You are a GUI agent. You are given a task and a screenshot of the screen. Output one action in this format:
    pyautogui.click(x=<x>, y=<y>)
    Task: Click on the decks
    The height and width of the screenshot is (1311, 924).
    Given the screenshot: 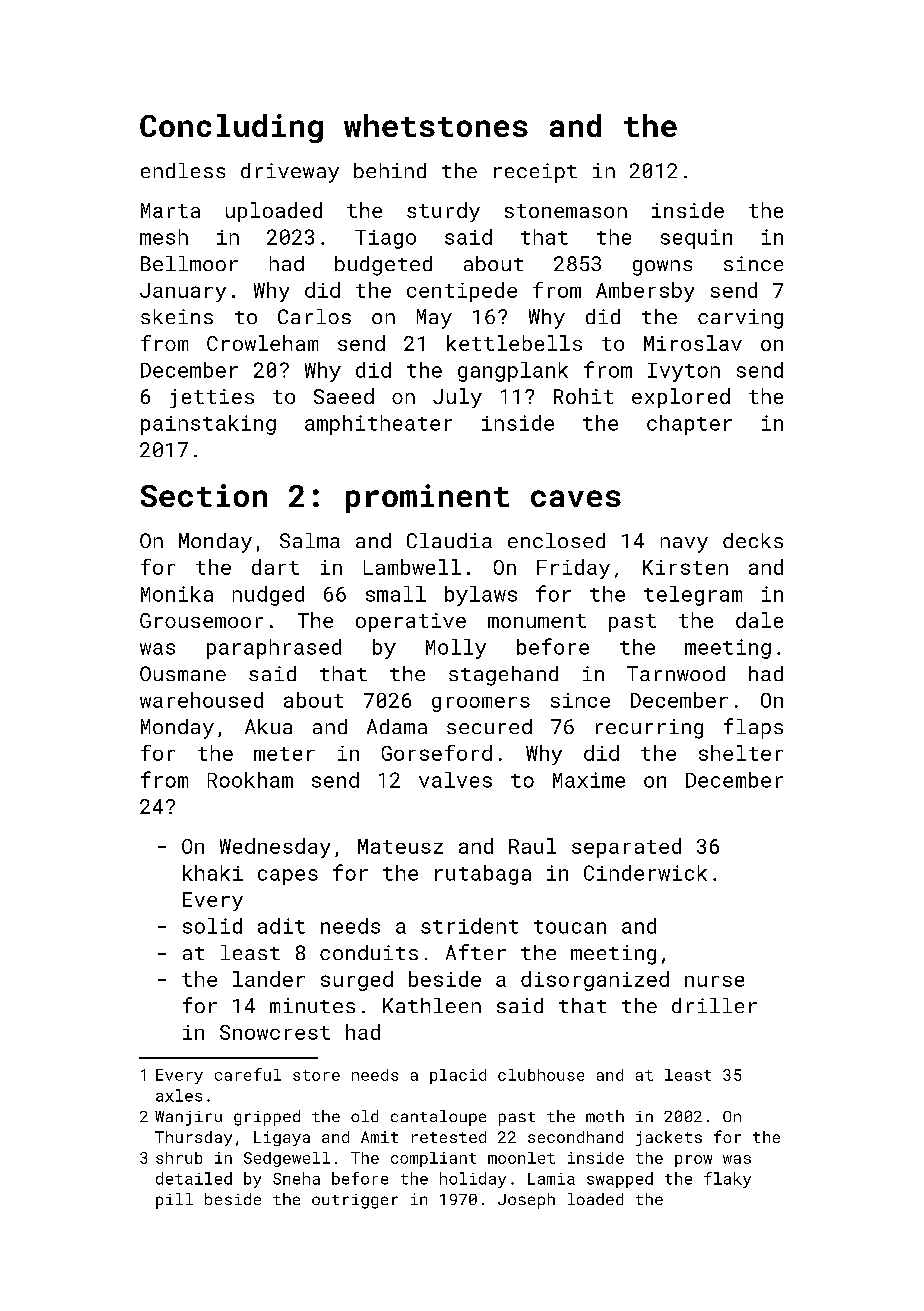 What is the action you would take?
    pyautogui.click(x=753, y=540)
